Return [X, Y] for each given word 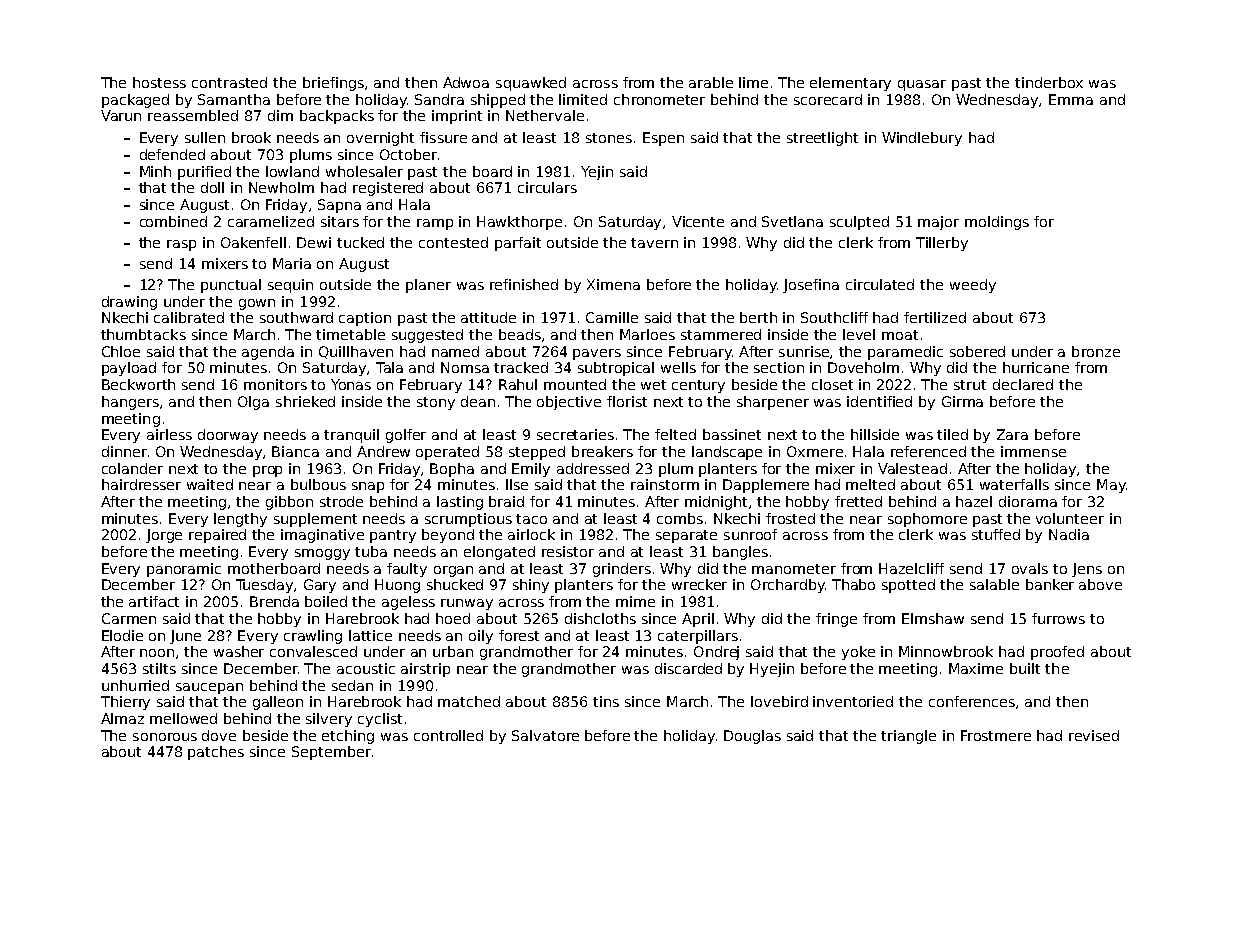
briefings [333, 84]
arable [711, 82]
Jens [1087, 570]
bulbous [318, 484]
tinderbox [1049, 82]
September [331, 753]
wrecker [699, 584]
